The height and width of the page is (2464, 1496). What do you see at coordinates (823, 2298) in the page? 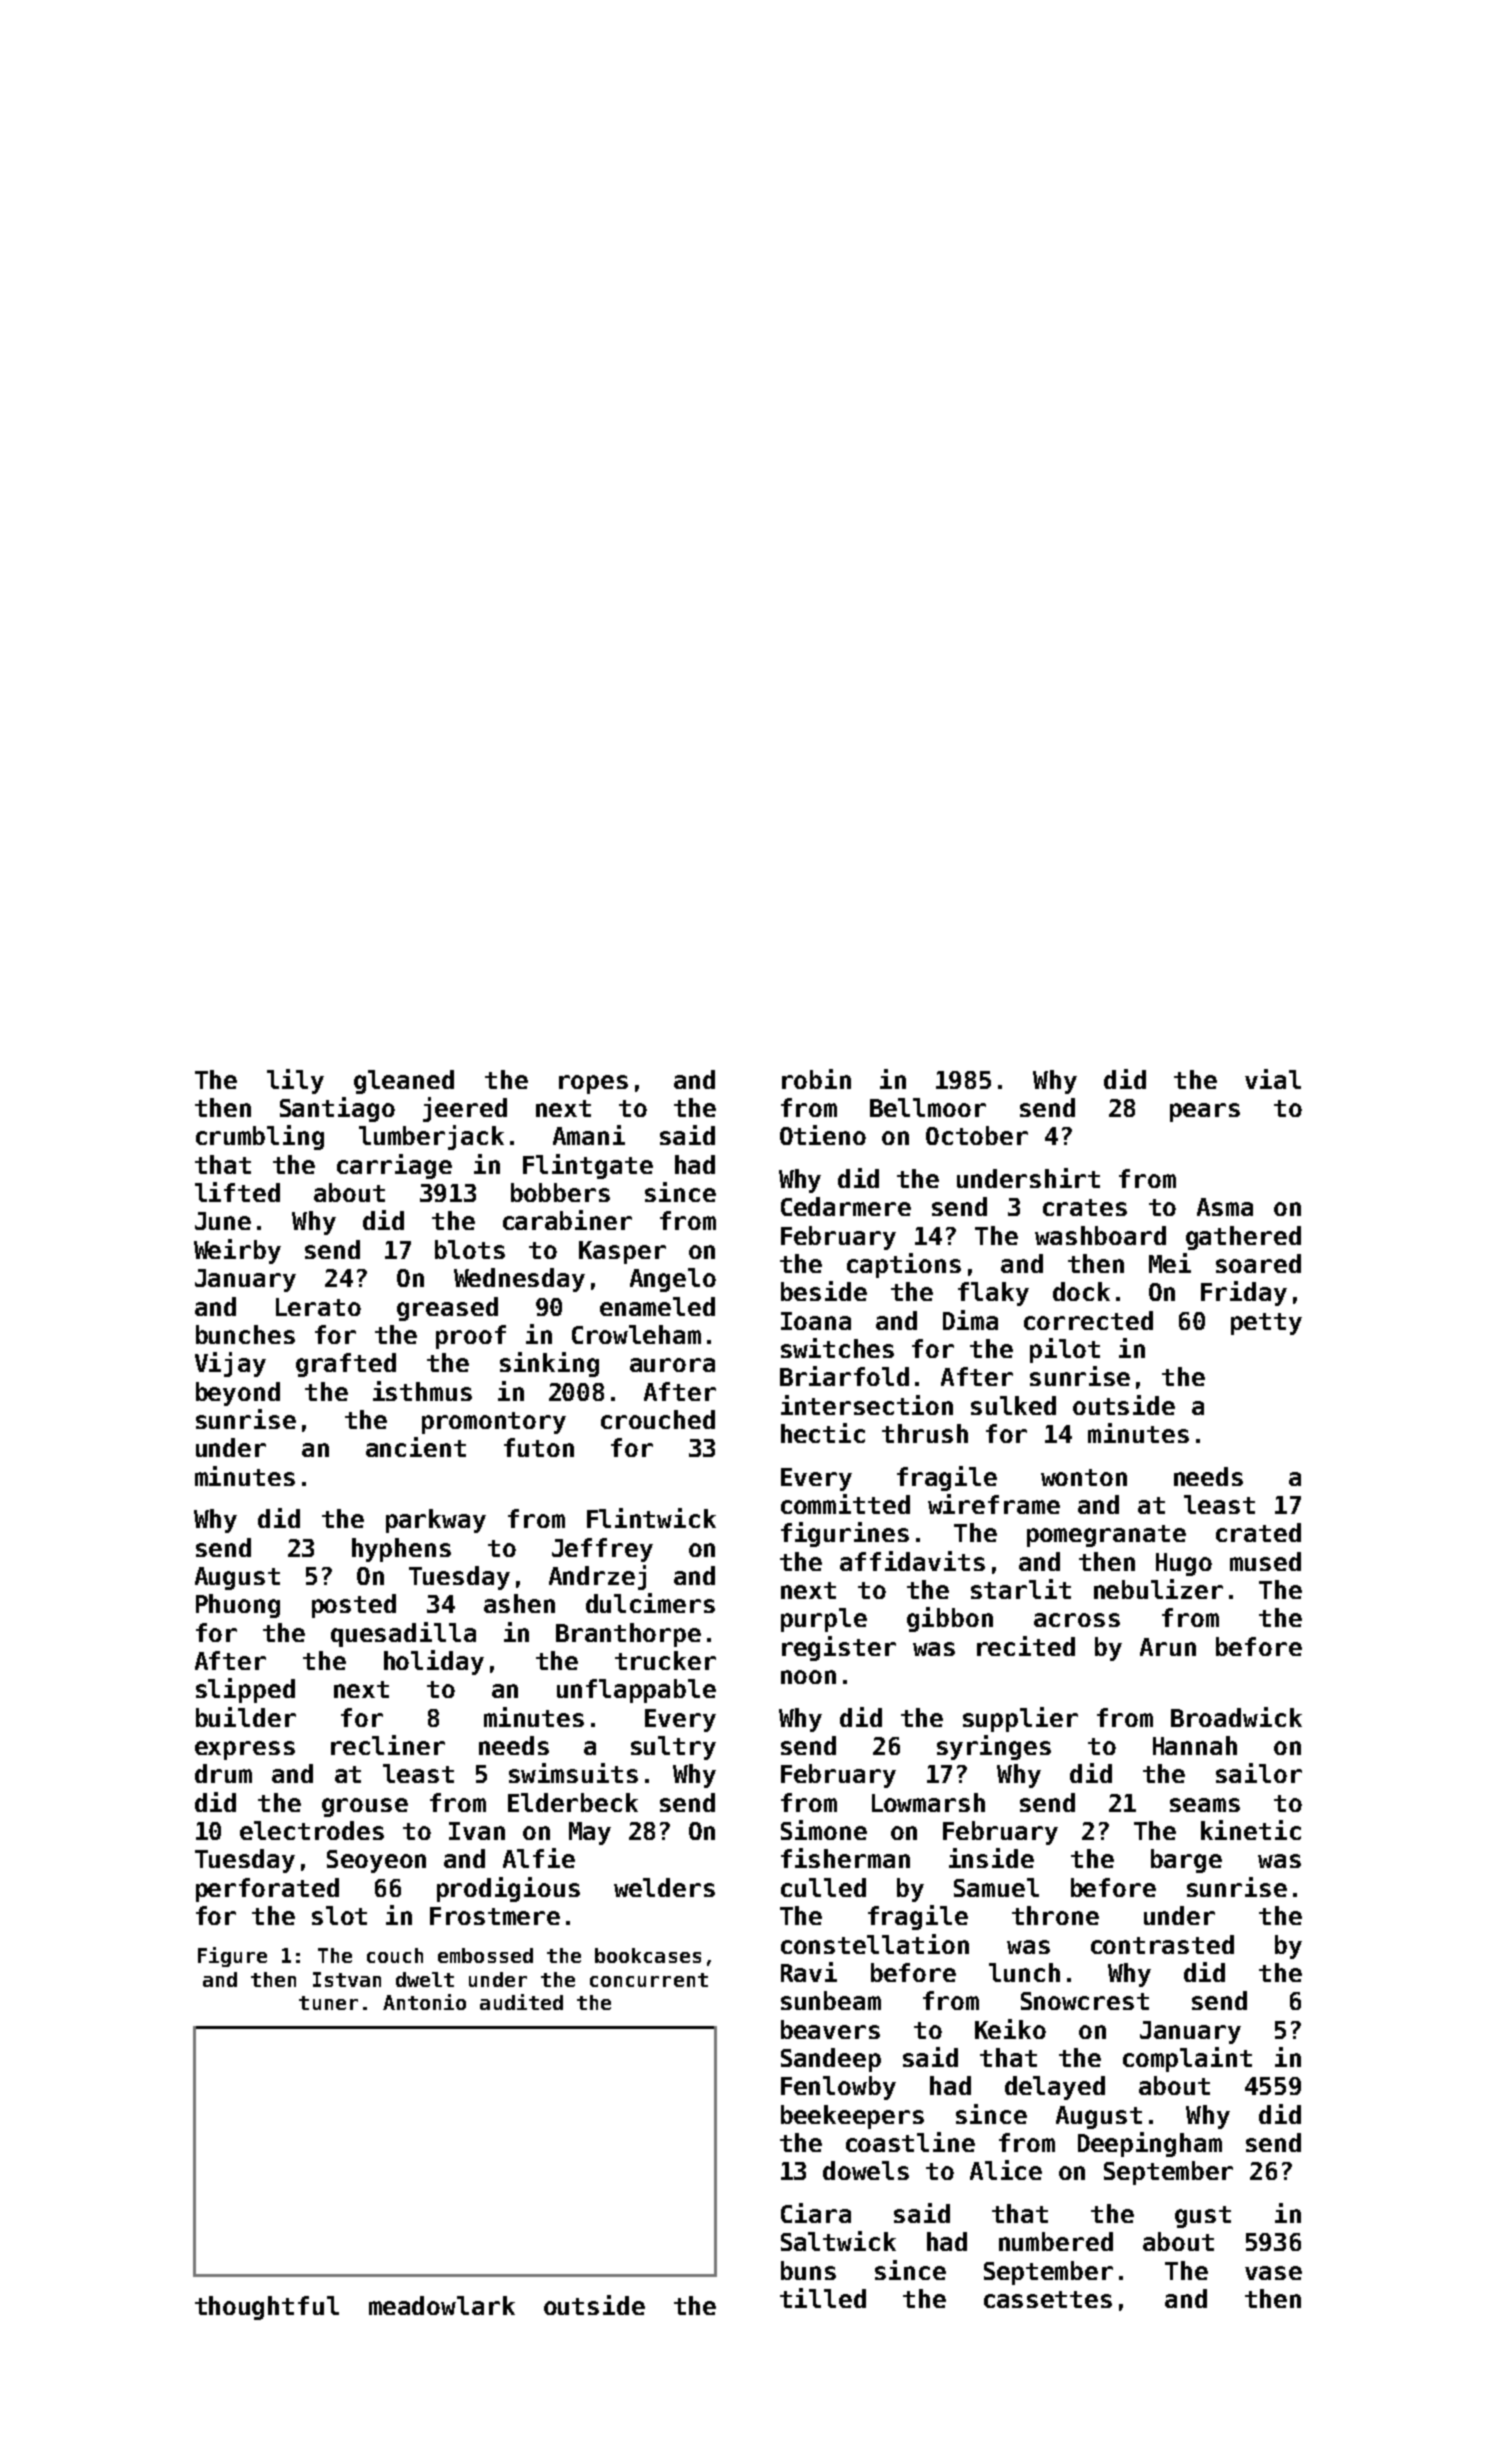
I see `tilled` at bounding box center [823, 2298].
